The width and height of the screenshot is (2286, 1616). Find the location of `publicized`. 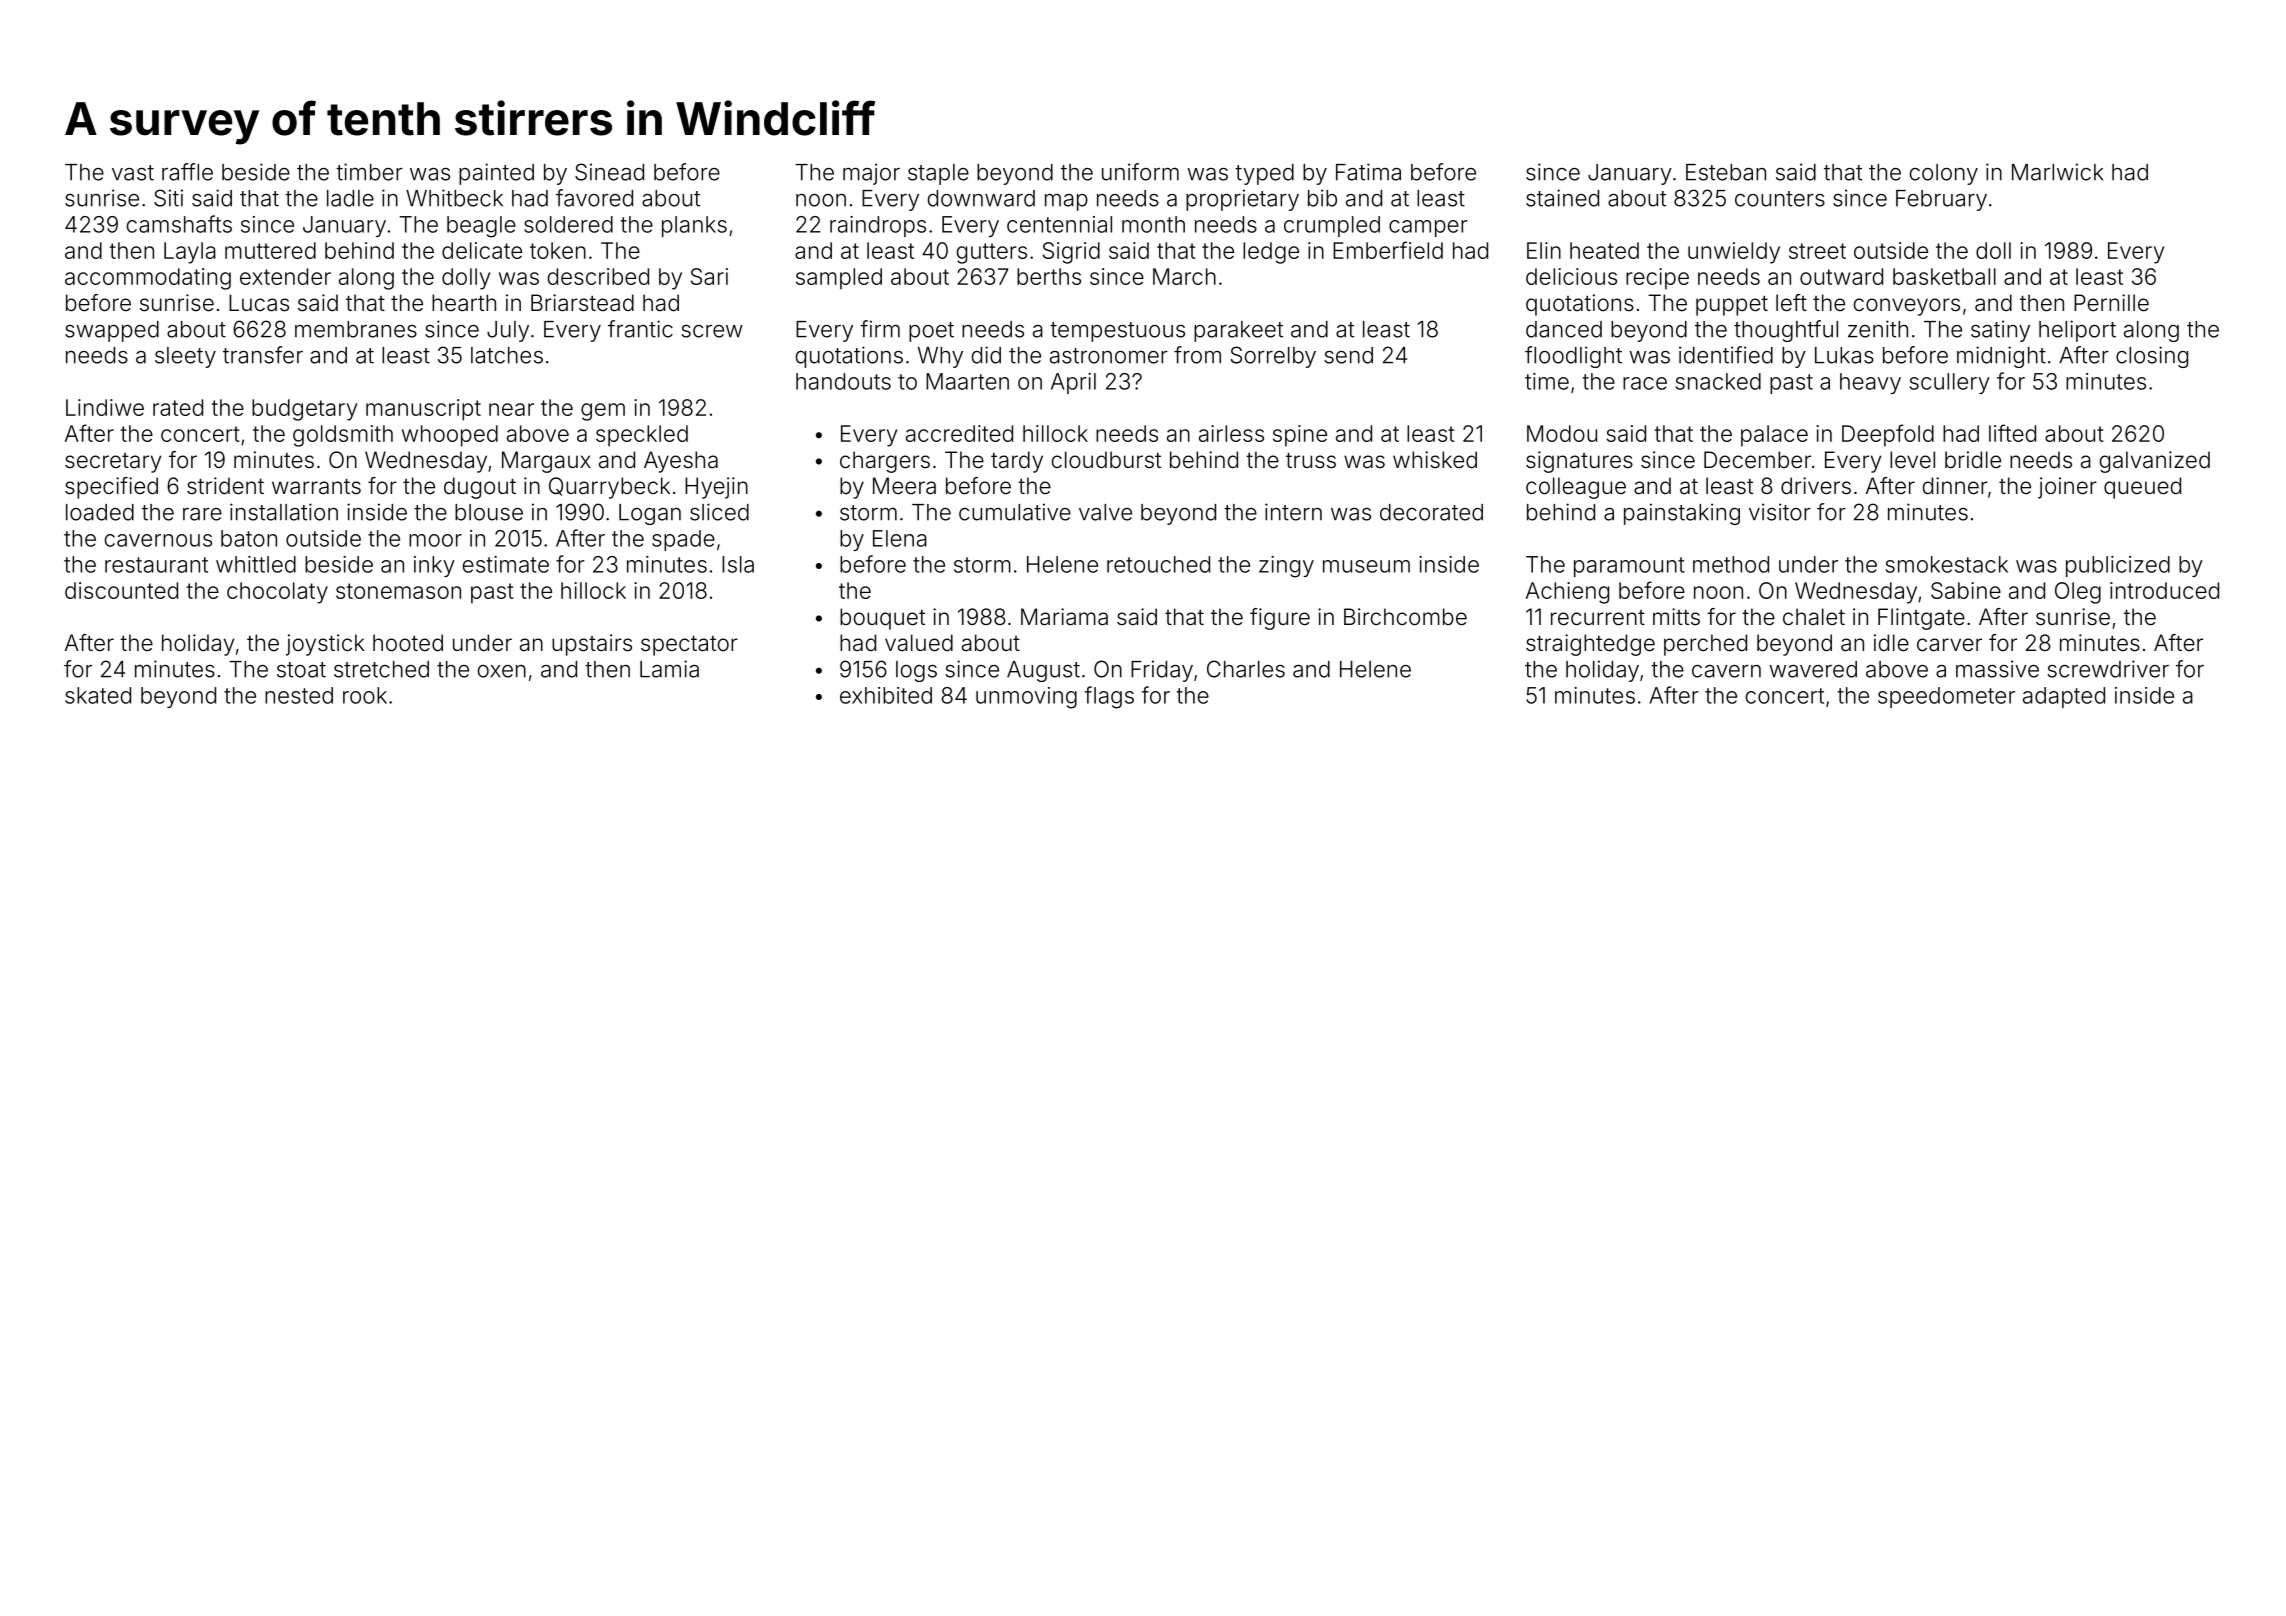

publicized is located at coordinates (2118, 566).
